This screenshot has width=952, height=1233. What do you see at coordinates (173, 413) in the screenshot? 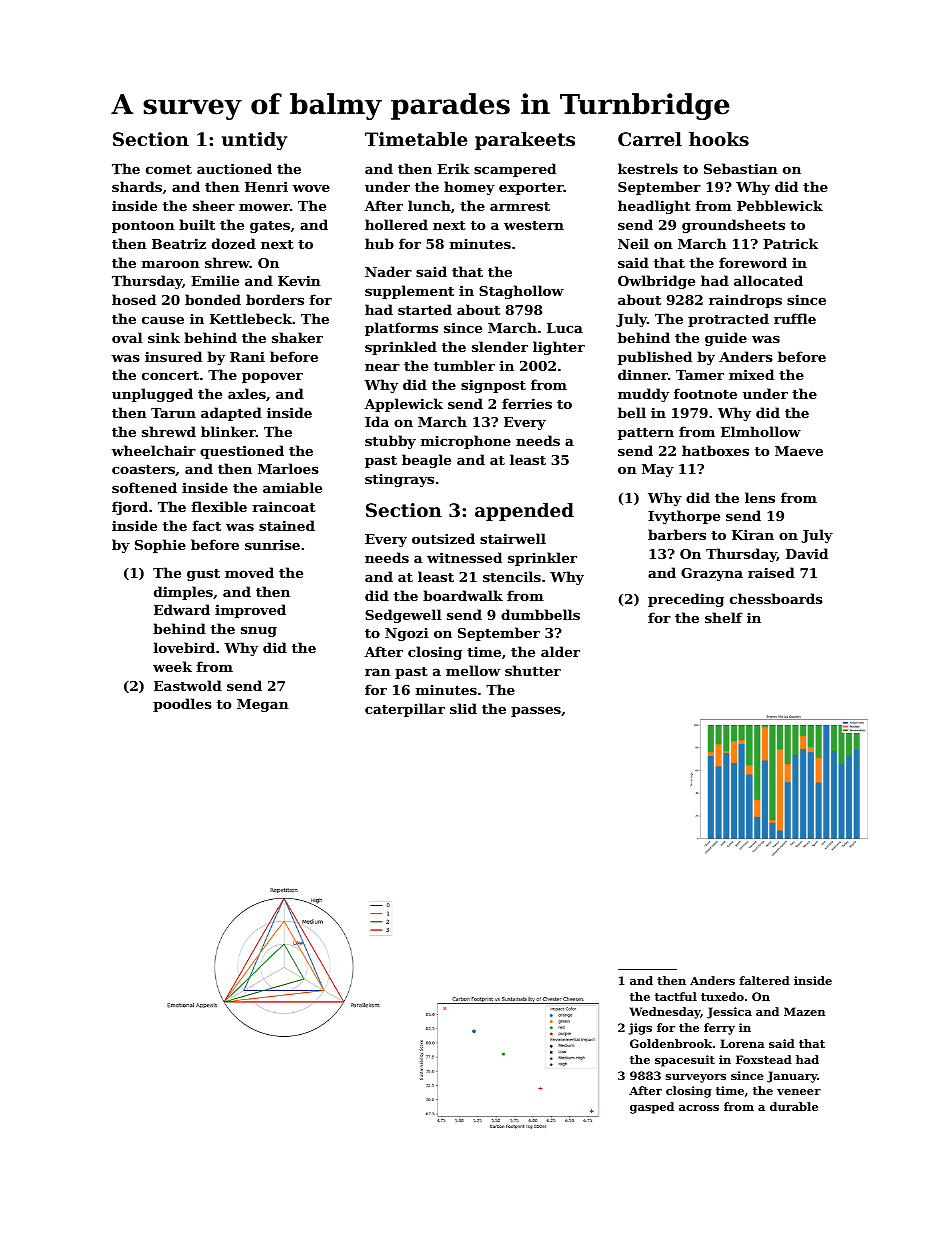
I see `Tarun` at bounding box center [173, 413].
